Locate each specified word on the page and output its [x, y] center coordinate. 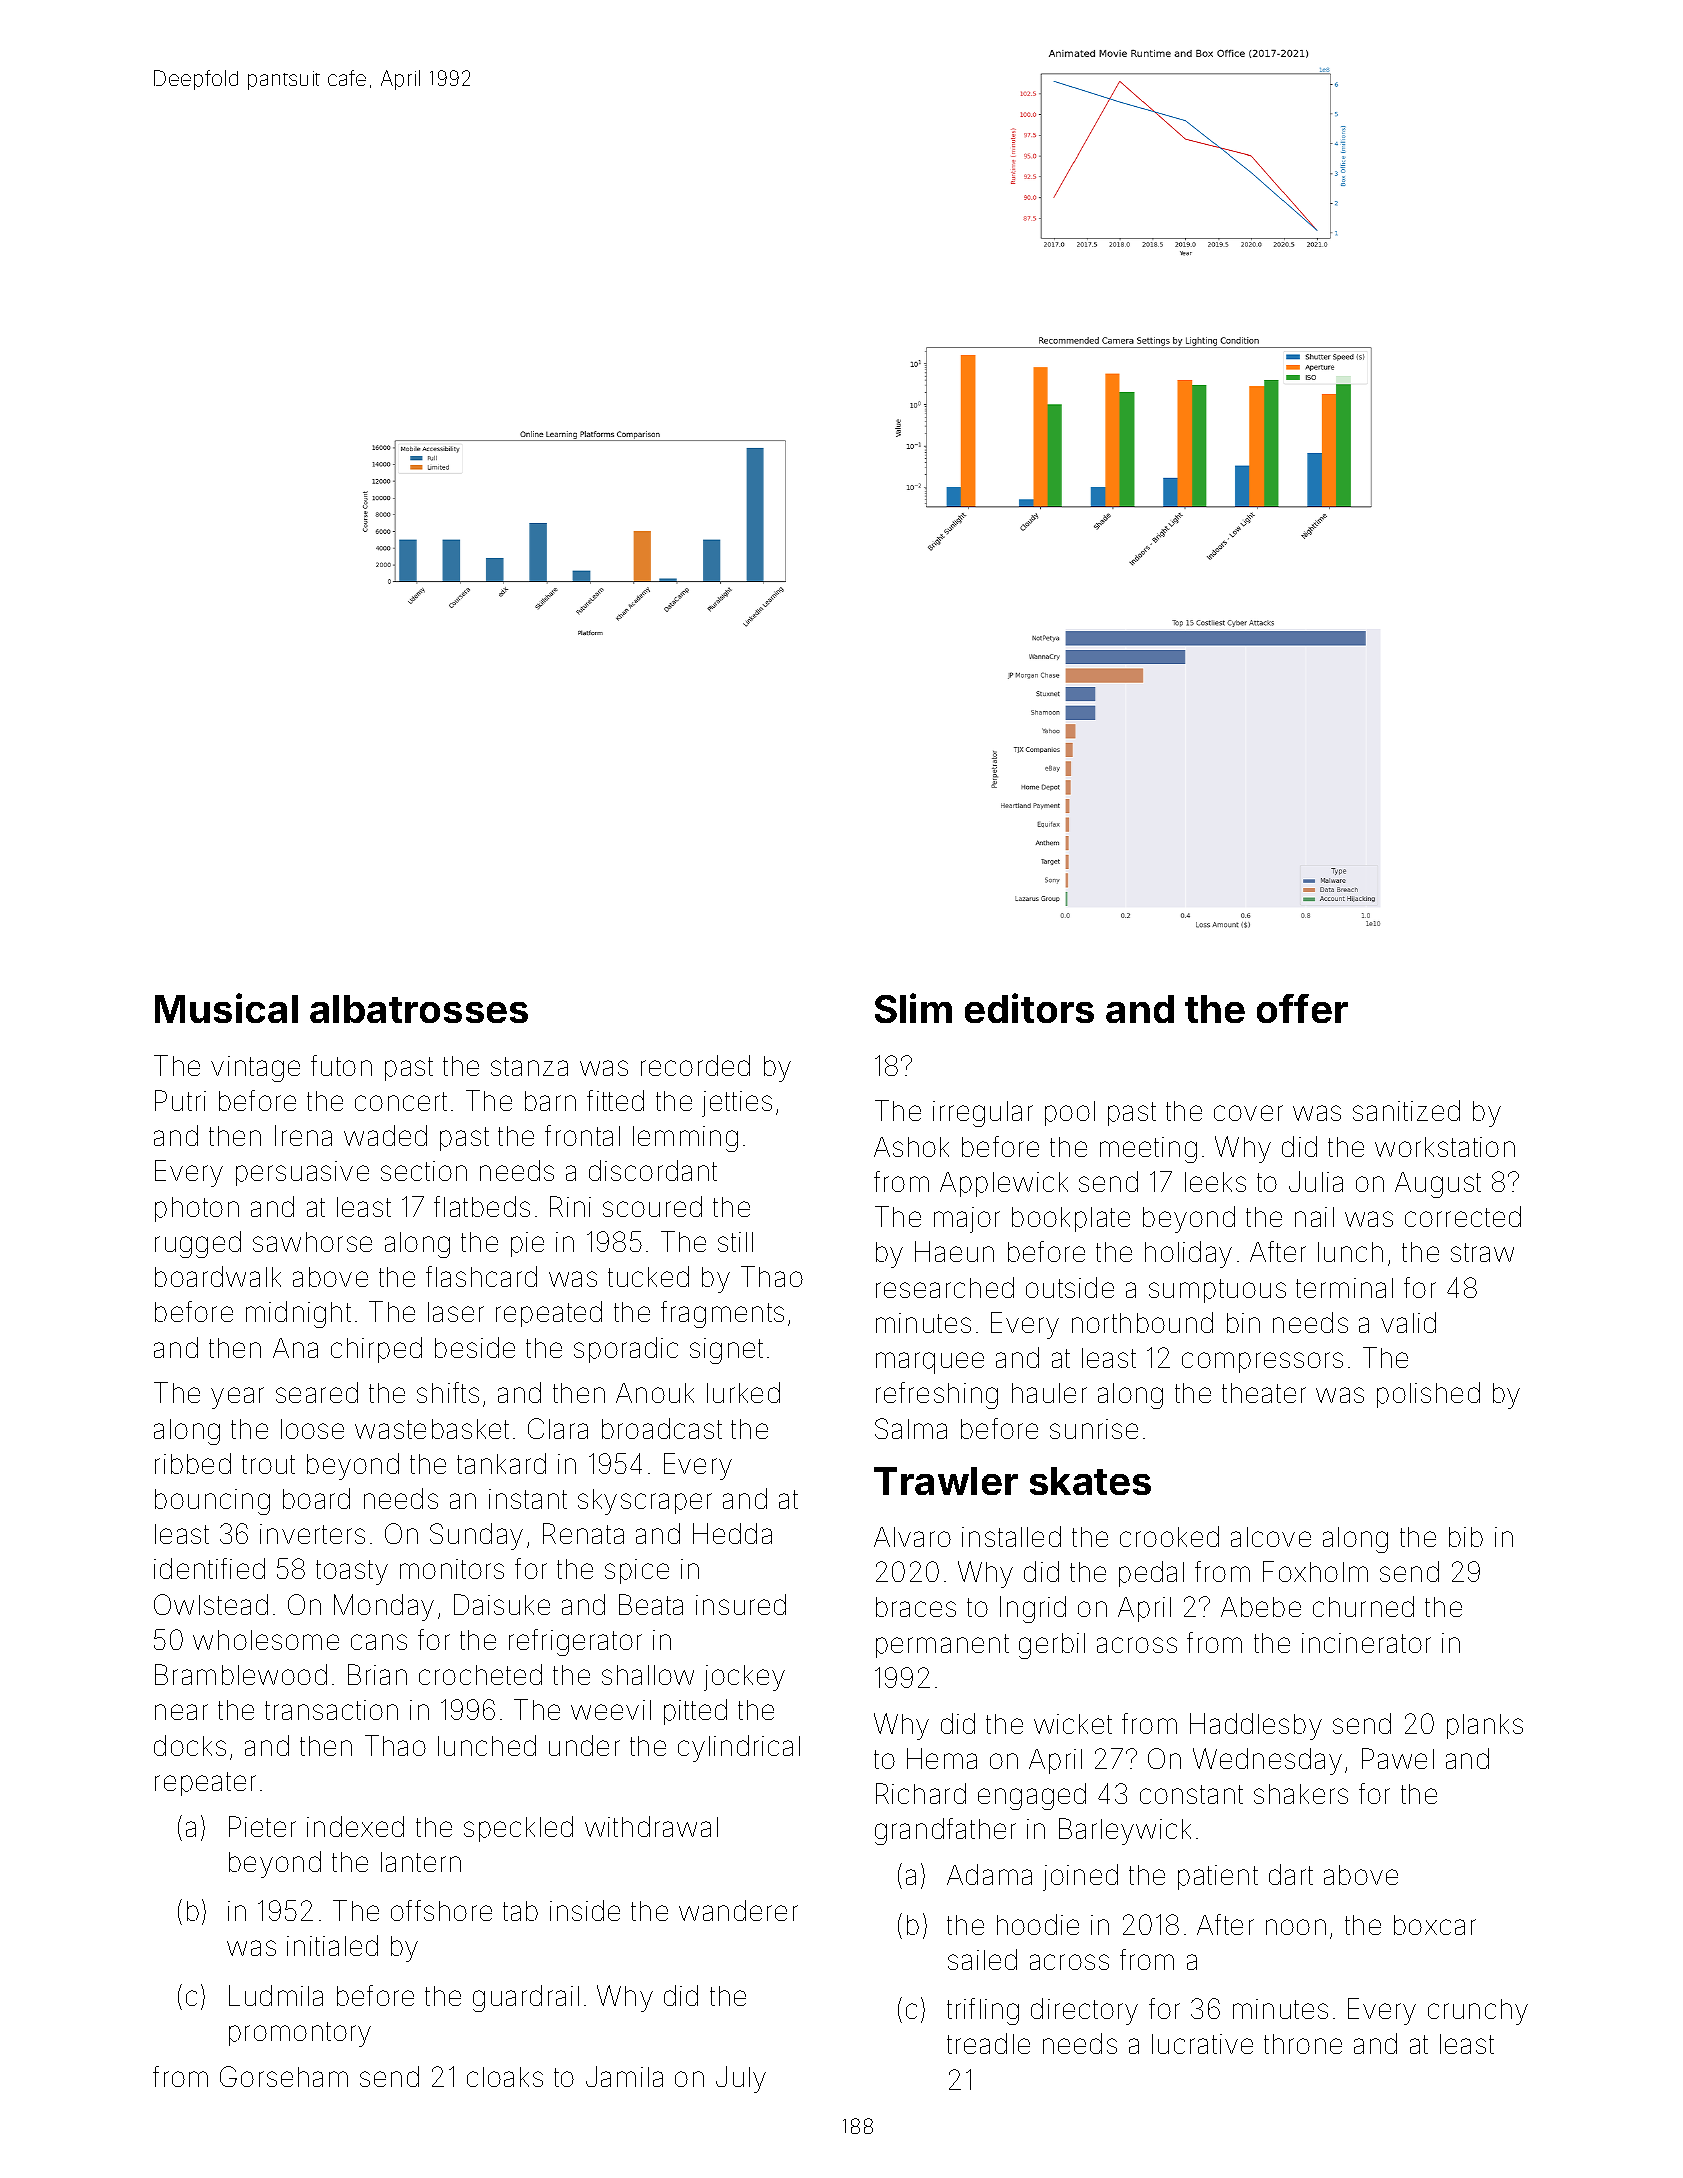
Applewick [1004, 1184]
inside [585, 1910]
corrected [1463, 1216]
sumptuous [1217, 1291]
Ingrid [1033, 1609]
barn [550, 1101]
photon [197, 1209]
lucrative [1202, 2044]
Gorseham [284, 2076]
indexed [355, 1826]
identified [209, 1568]
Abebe [1261, 1607]
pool [1070, 1113]
